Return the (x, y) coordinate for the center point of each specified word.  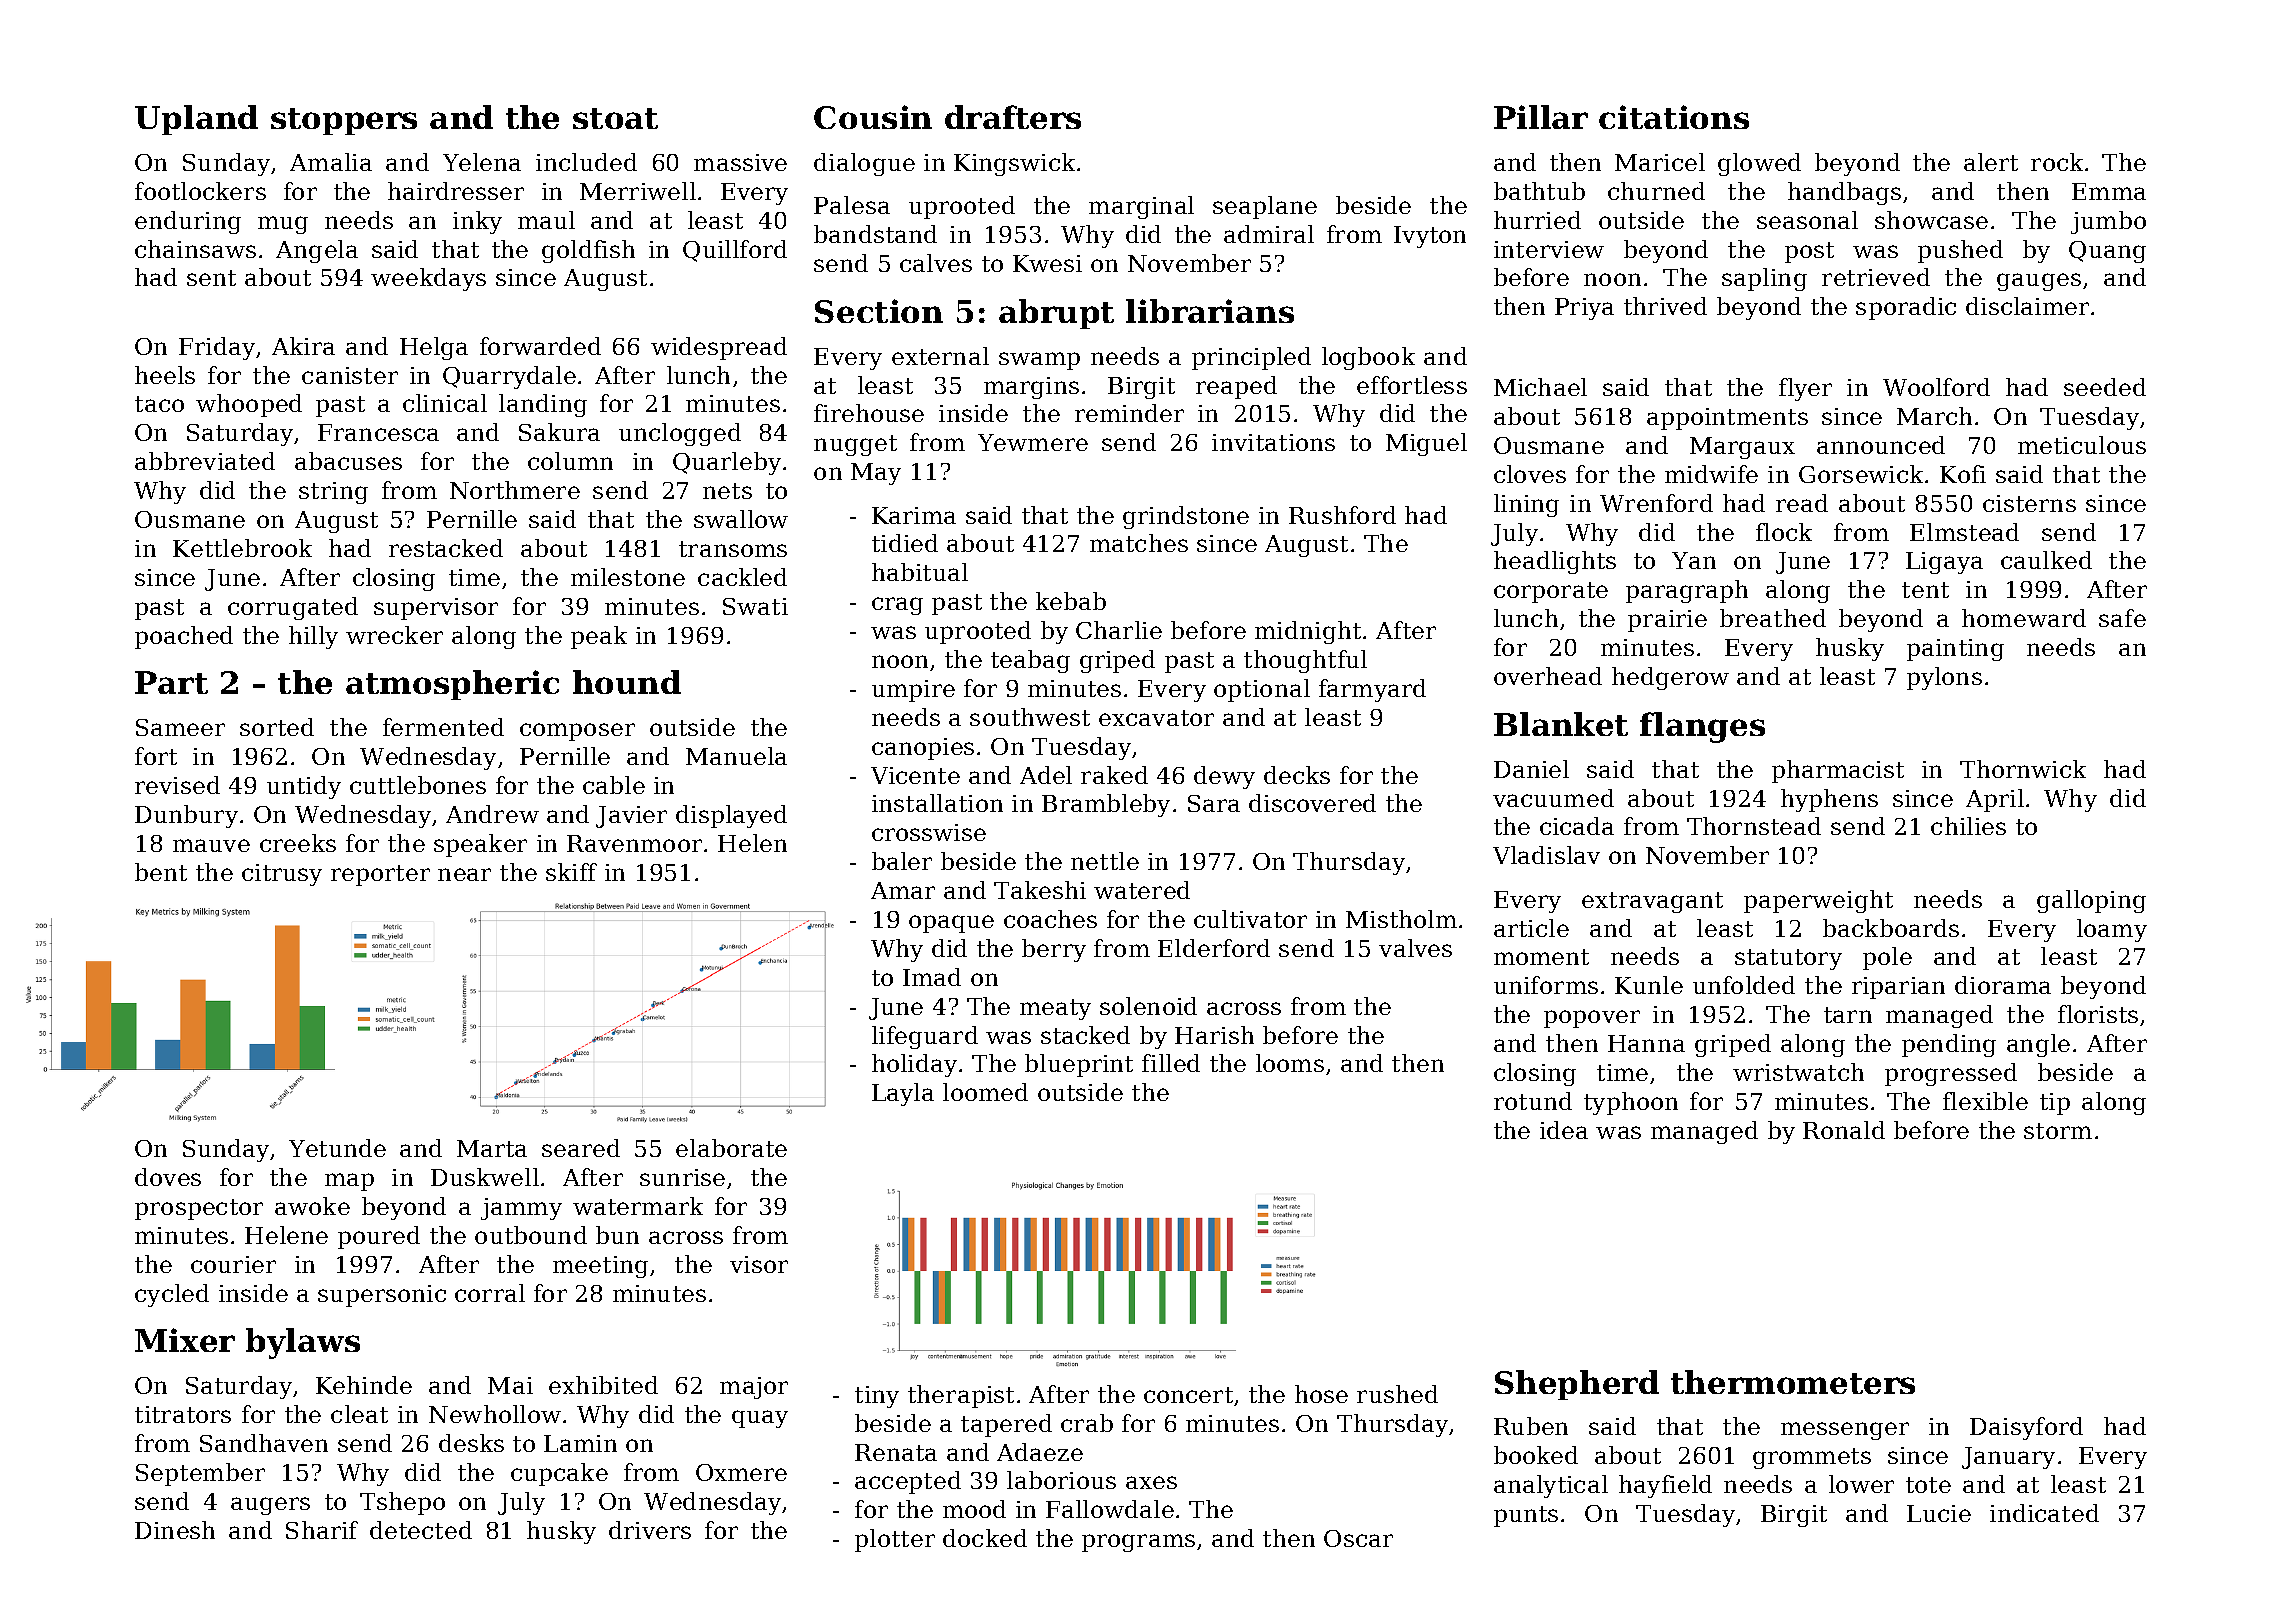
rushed (1397, 1394)
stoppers (344, 121)
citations (1674, 117)
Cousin (873, 117)
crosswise (929, 832)
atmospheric (452, 685)
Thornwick (2023, 769)
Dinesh (175, 1530)
